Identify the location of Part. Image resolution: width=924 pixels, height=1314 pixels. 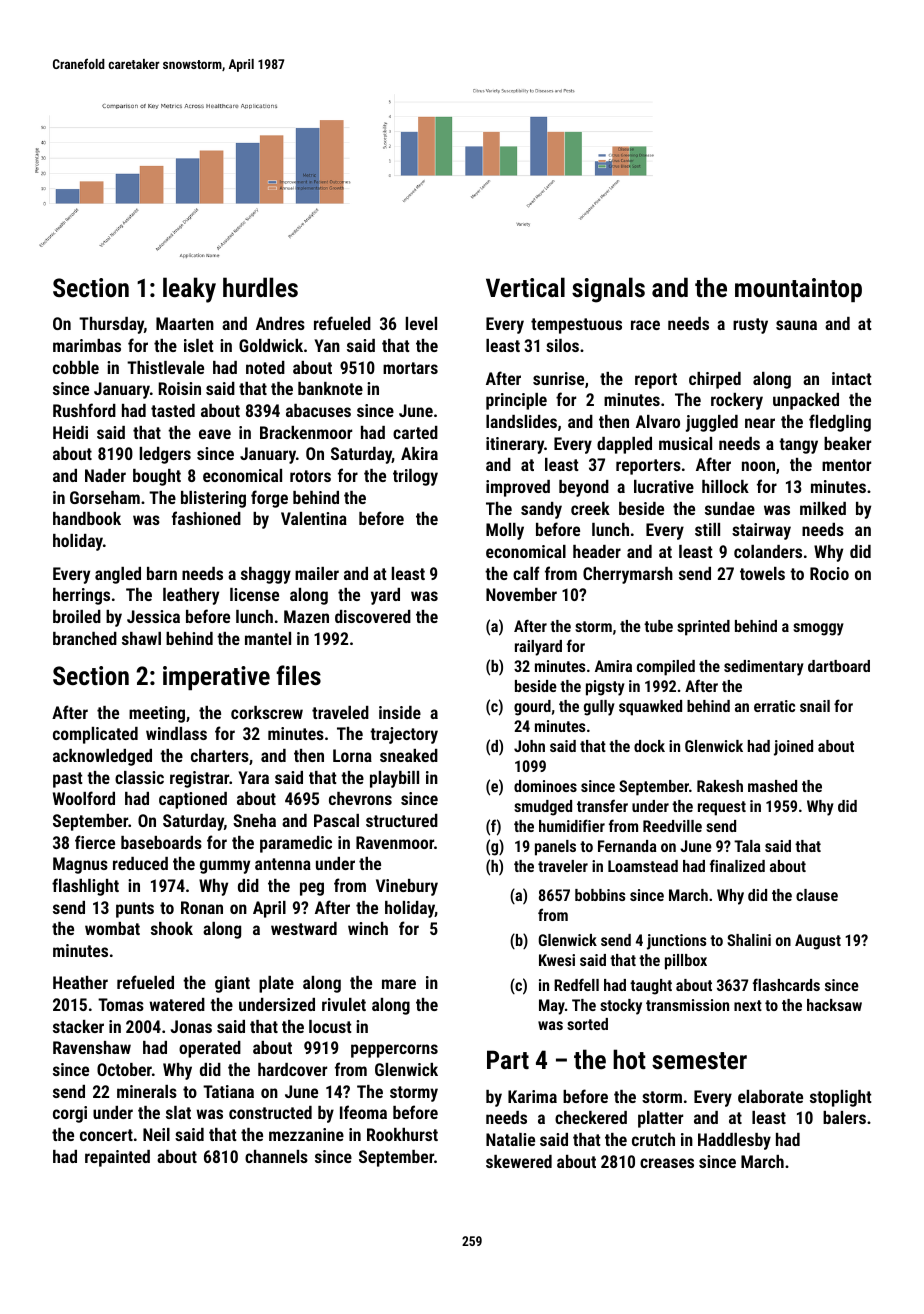
(508, 1059).
